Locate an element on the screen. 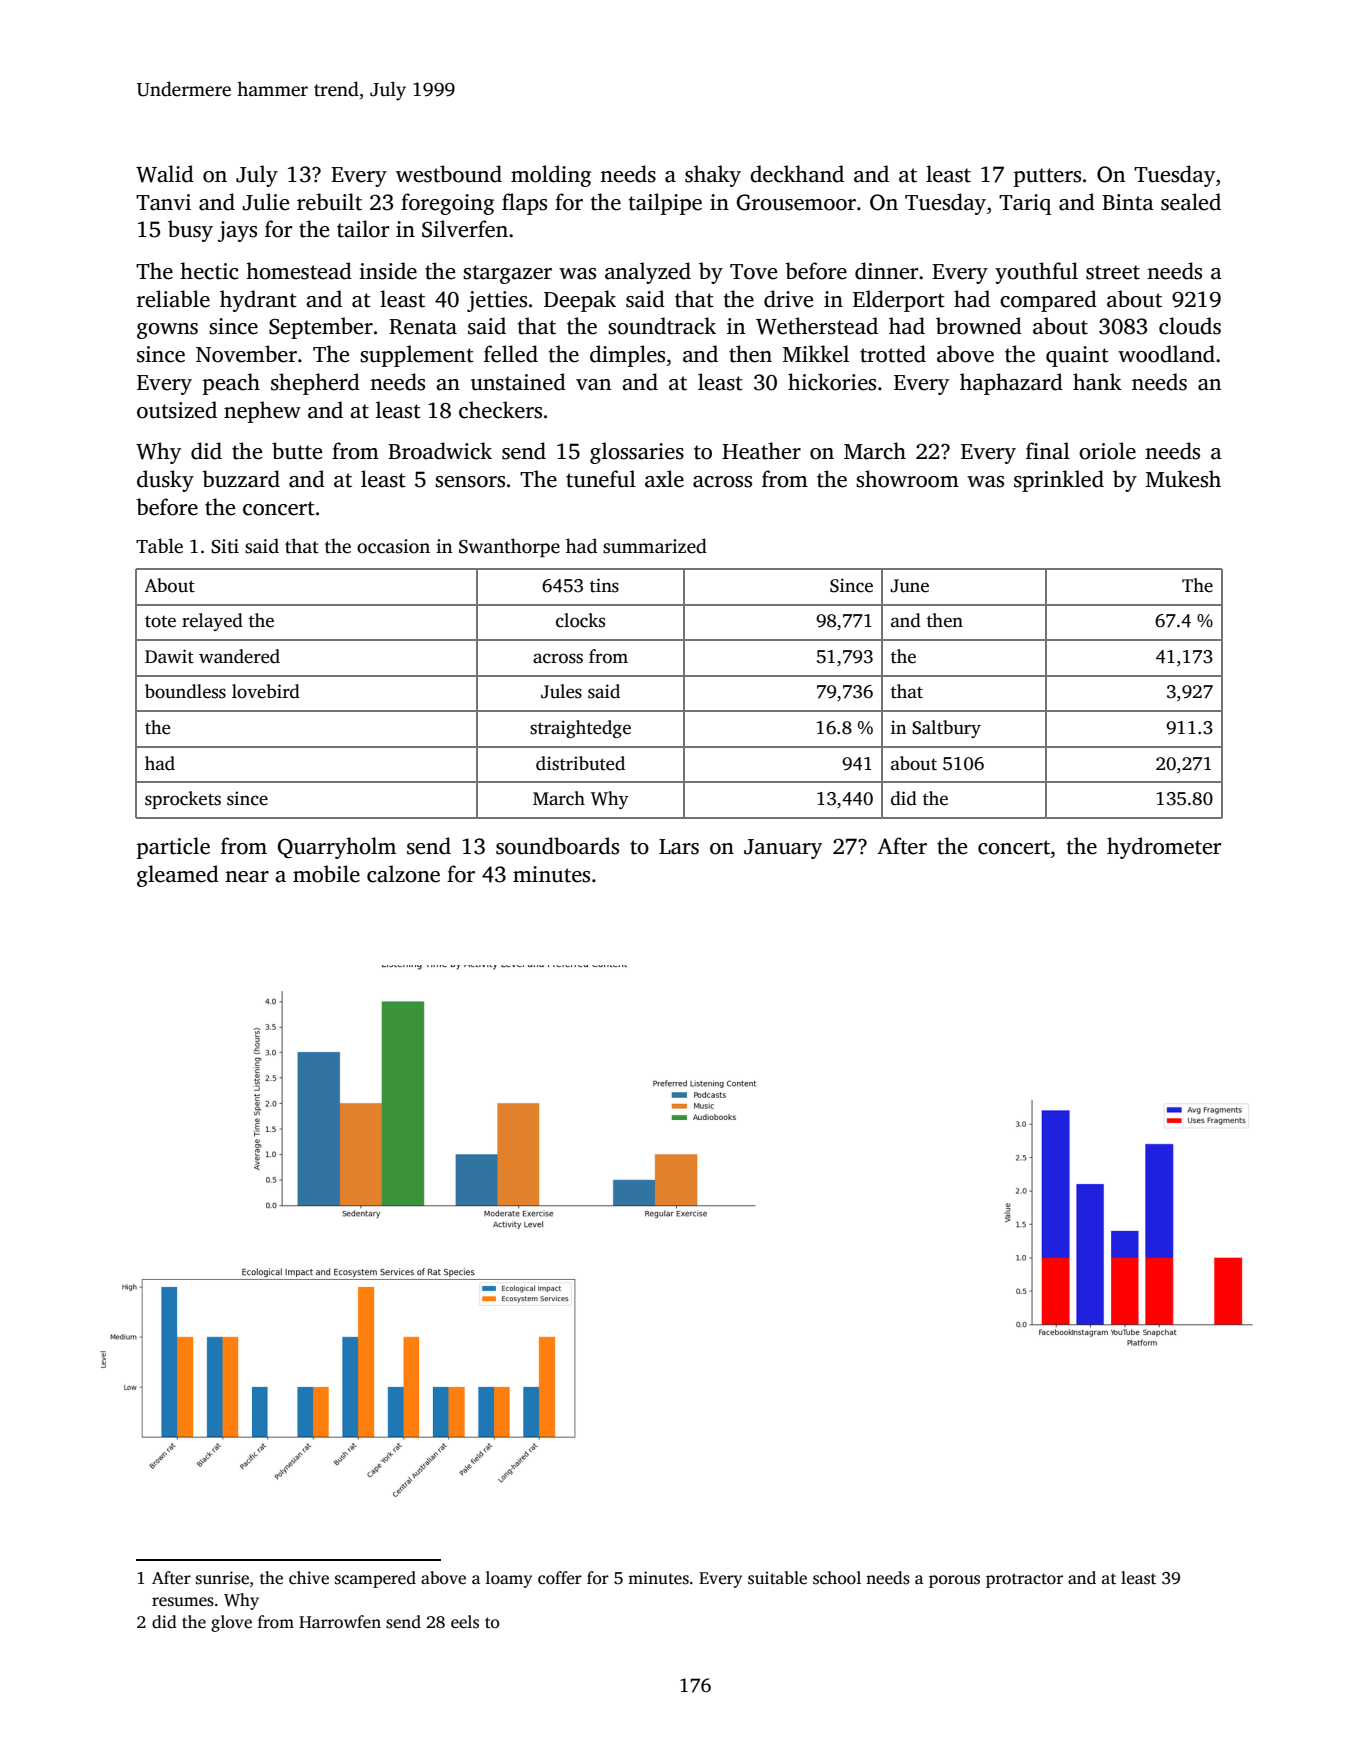 This screenshot has width=1358, height=1757. summarized is located at coordinates (655, 546).
